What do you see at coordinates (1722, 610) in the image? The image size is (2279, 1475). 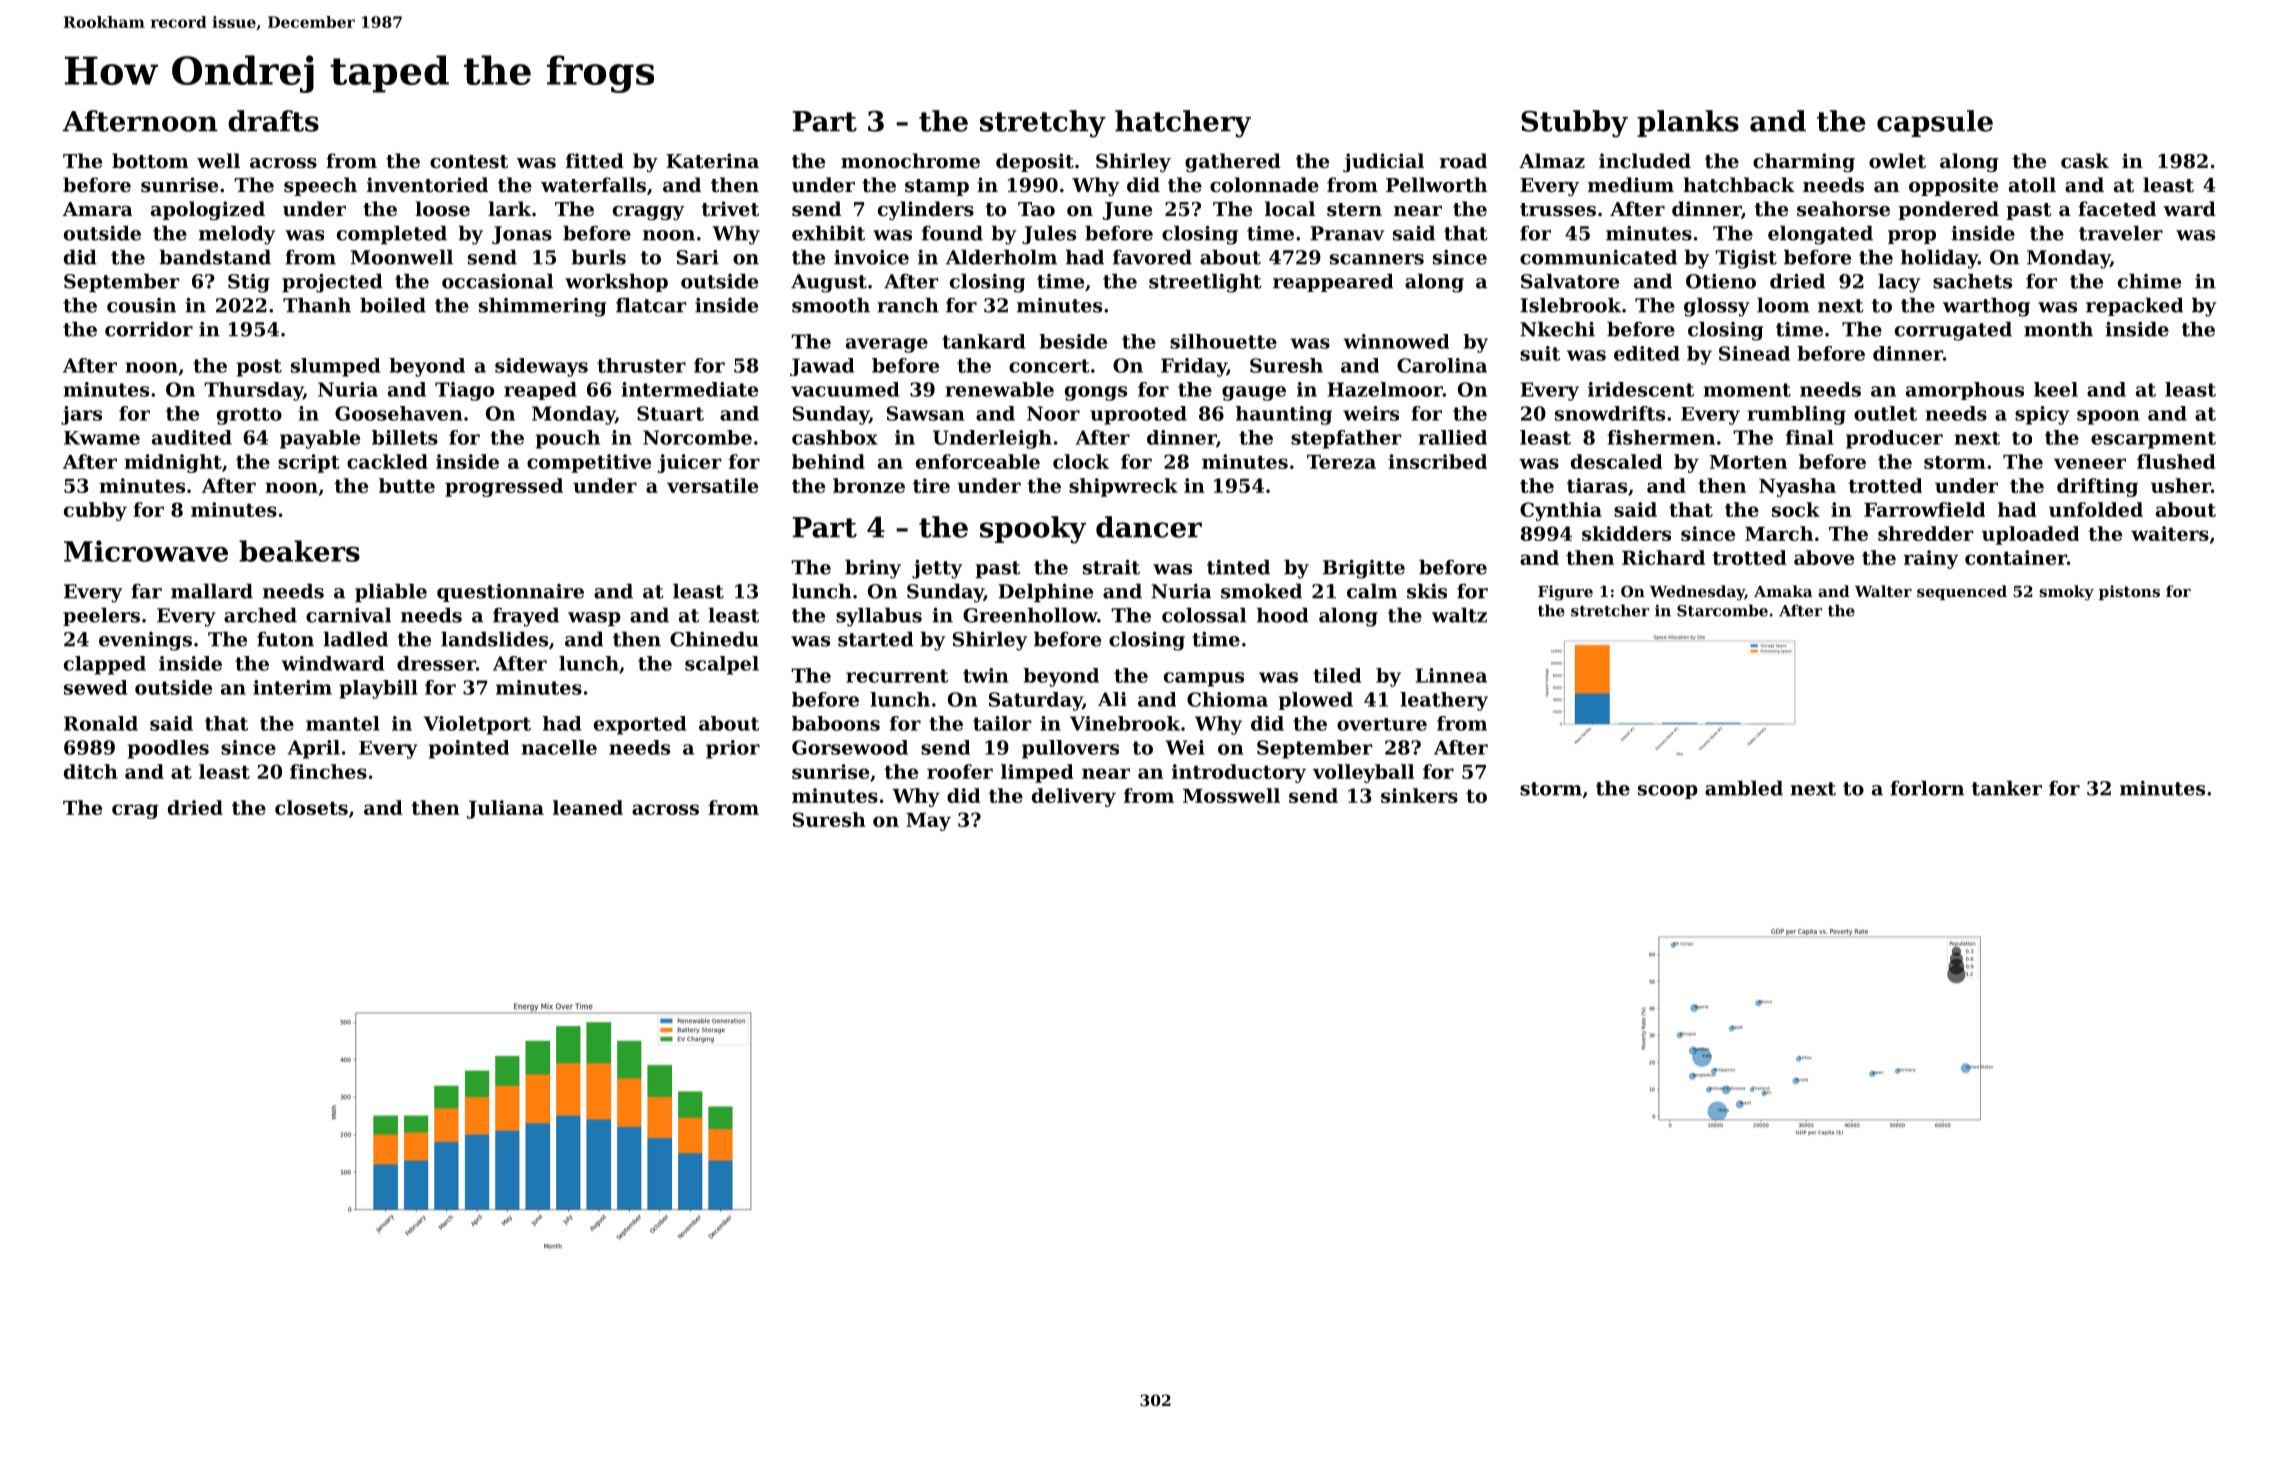 I see `Starcombe` at bounding box center [1722, 610].
